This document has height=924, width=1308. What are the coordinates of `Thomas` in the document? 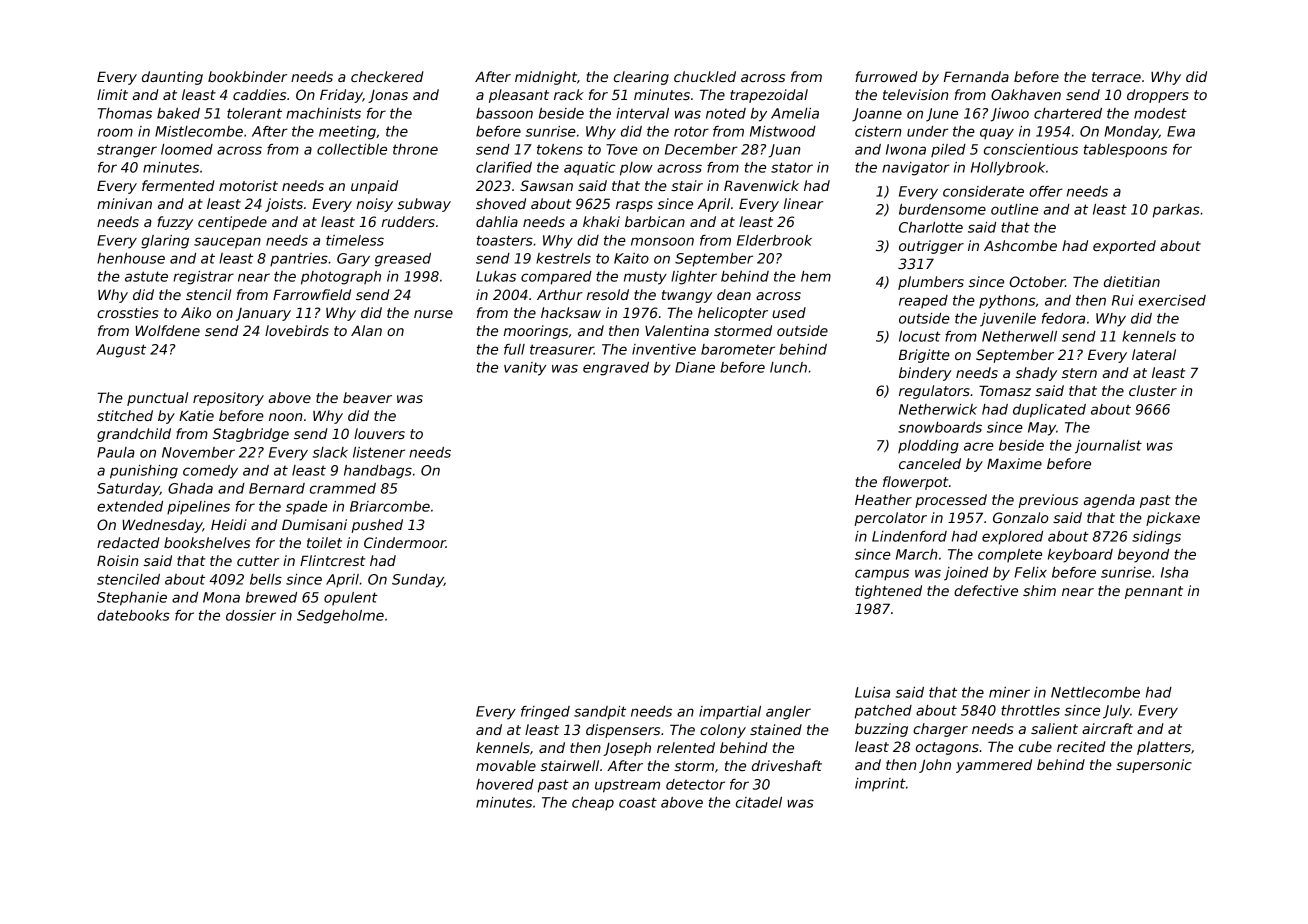 It's located at (125, 113).
